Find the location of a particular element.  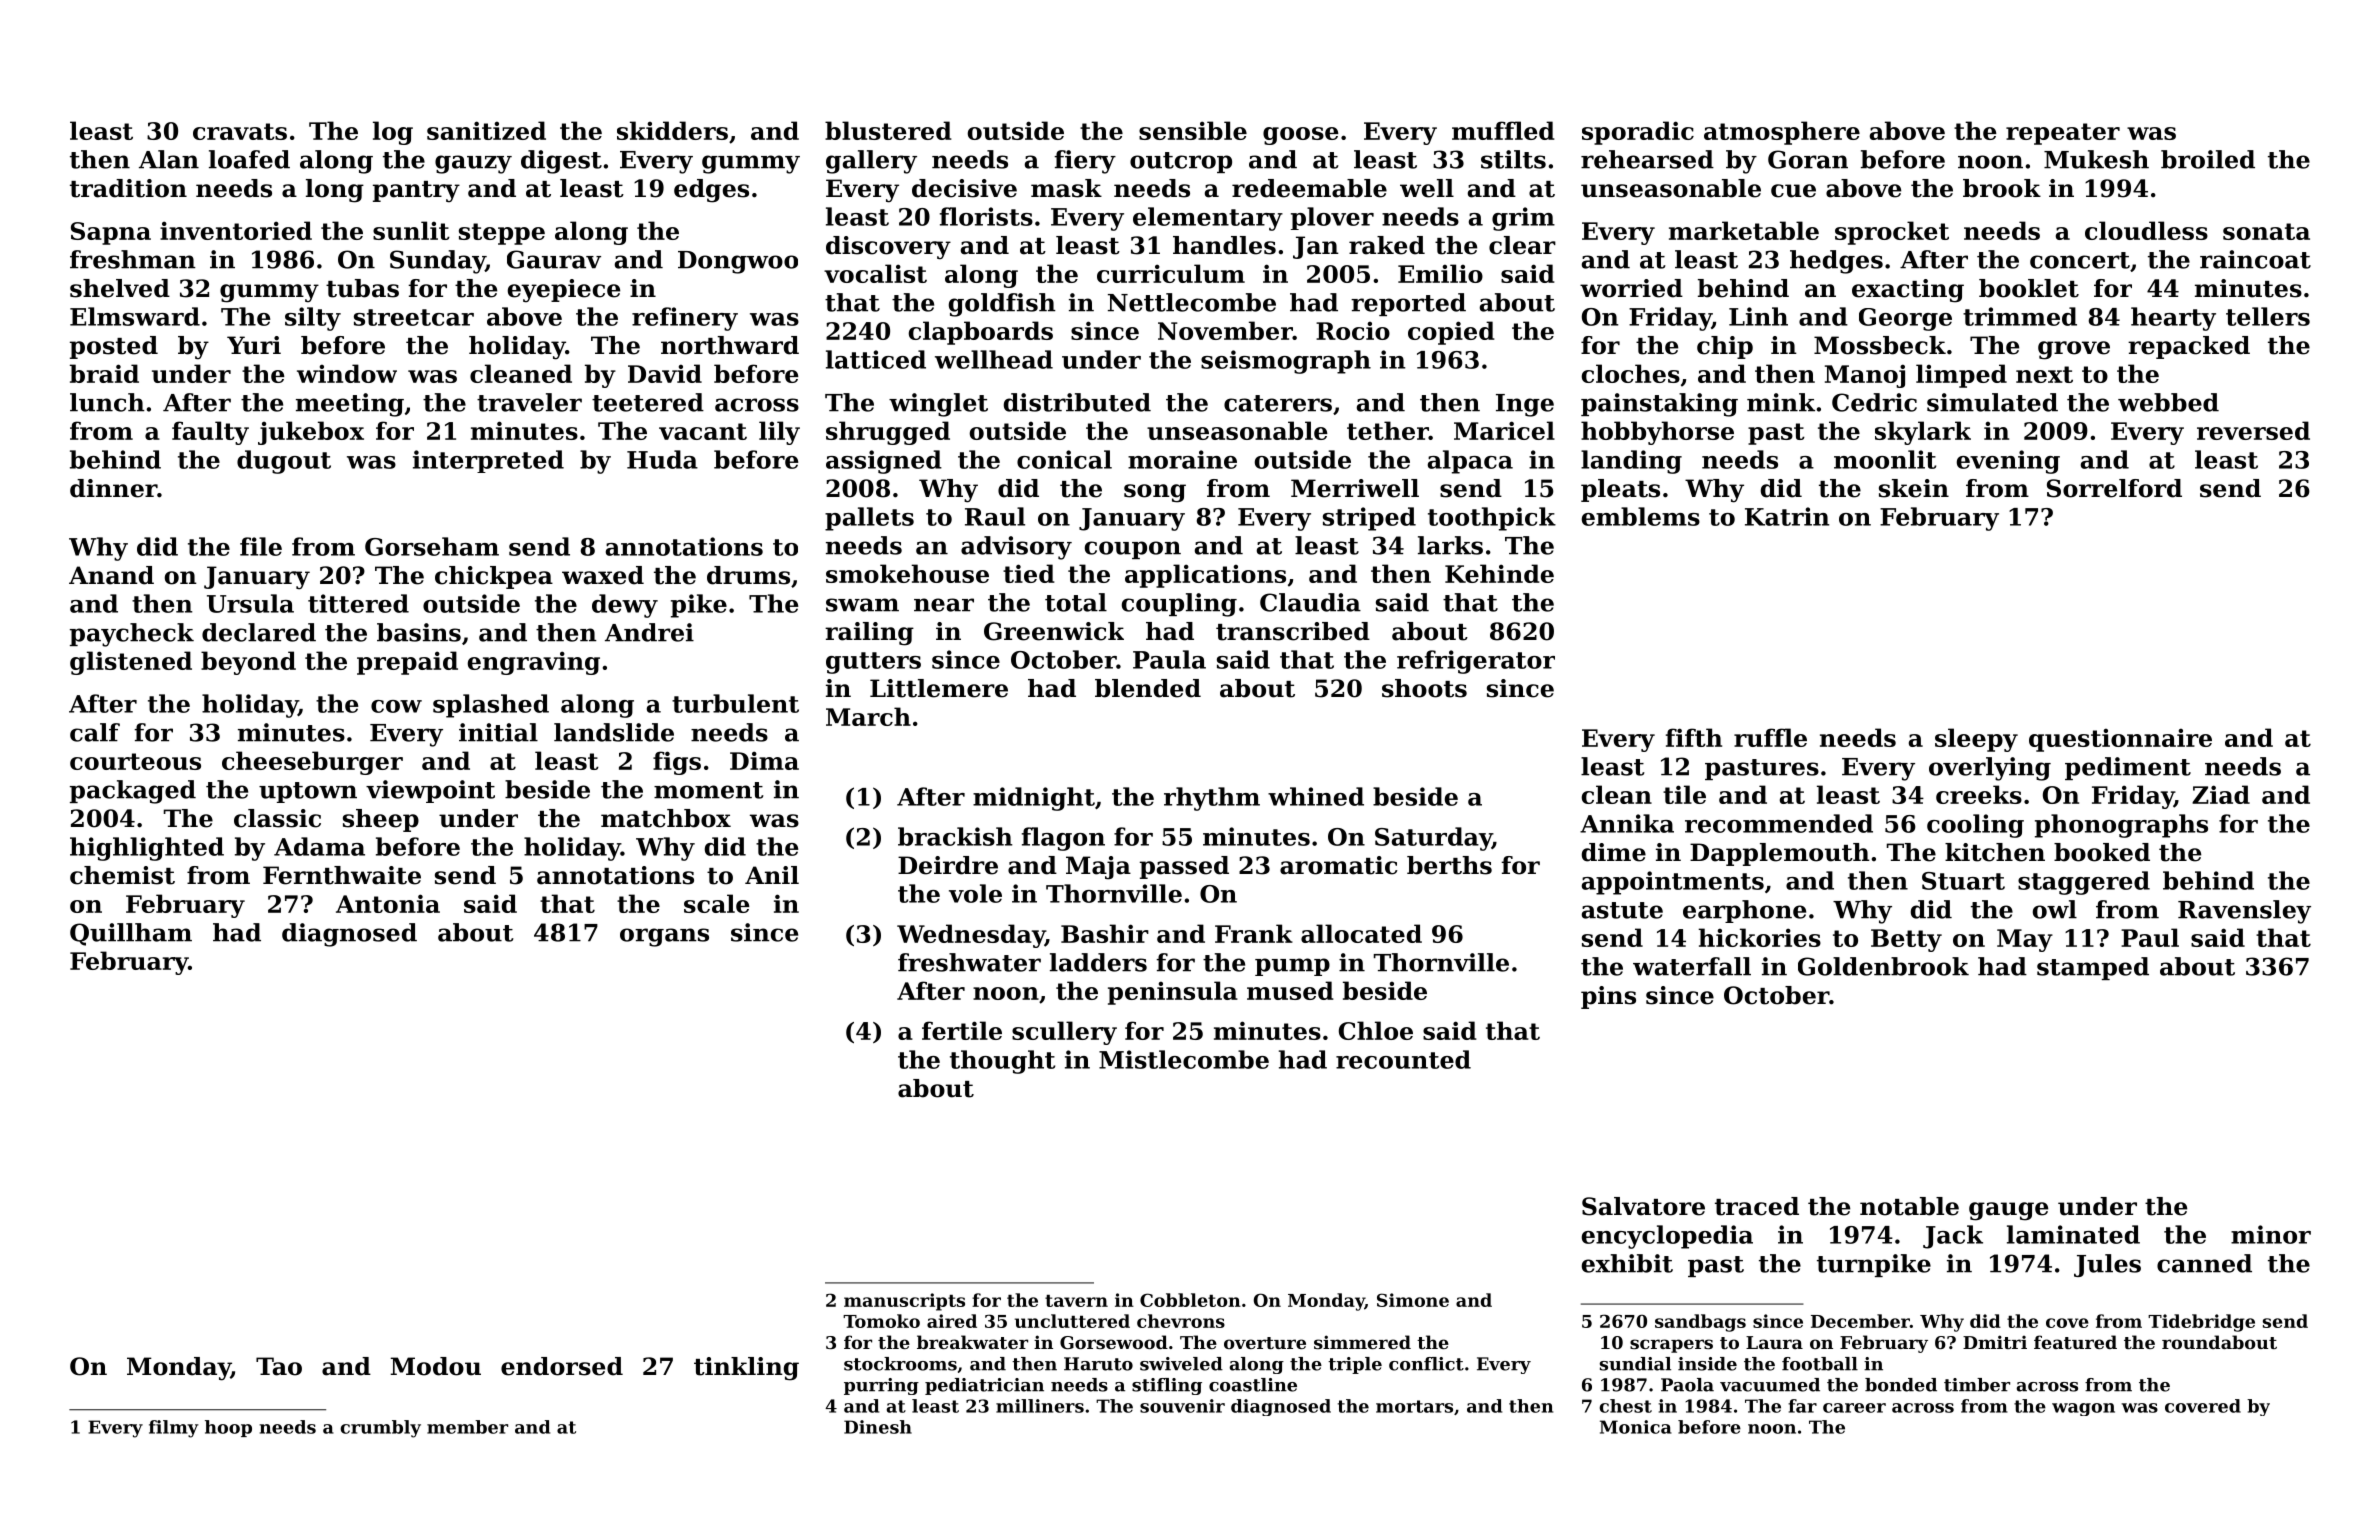

shrugged is located at coordinates (888, 433).
